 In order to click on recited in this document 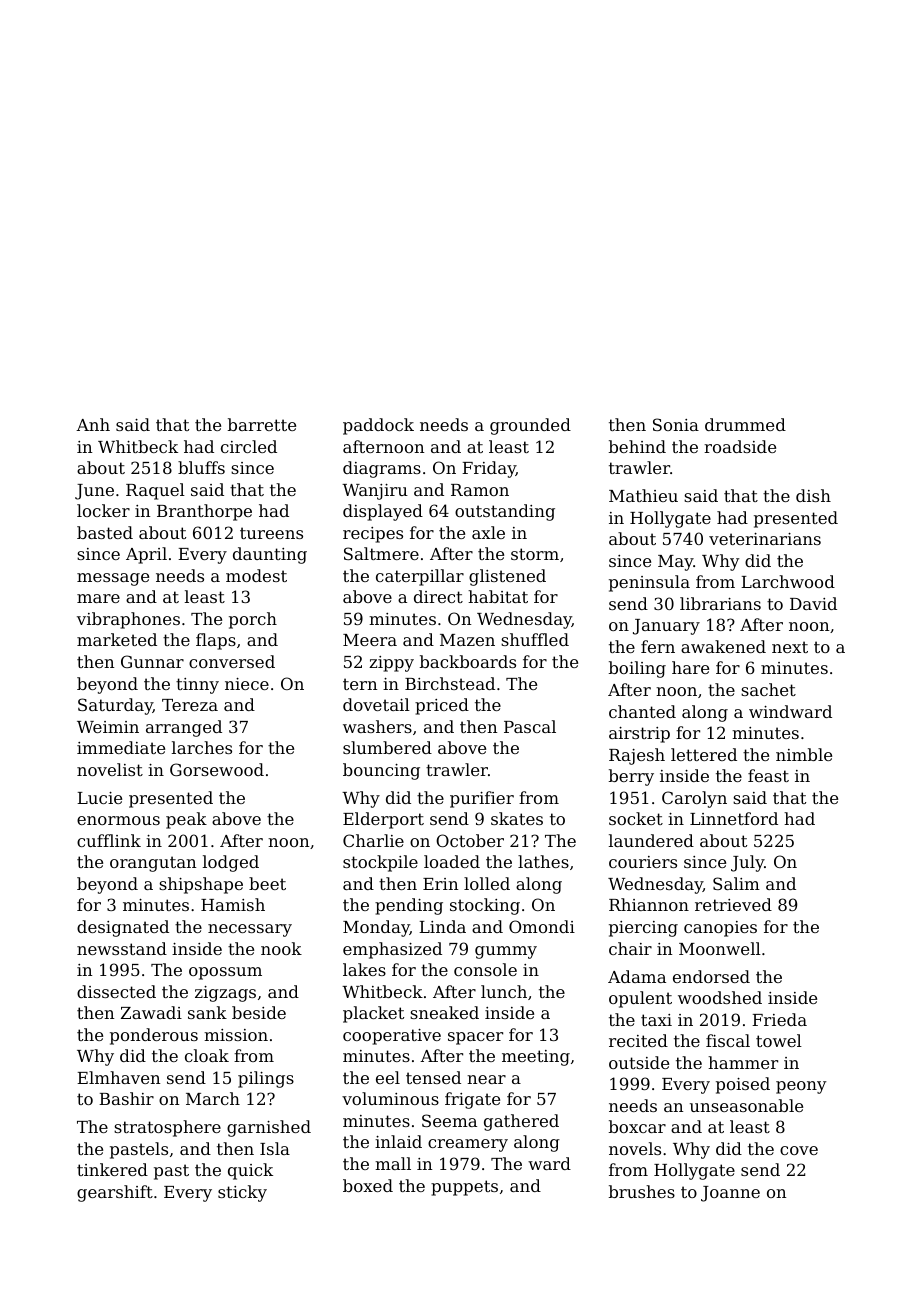, I will do `click(638, 1040)`.
